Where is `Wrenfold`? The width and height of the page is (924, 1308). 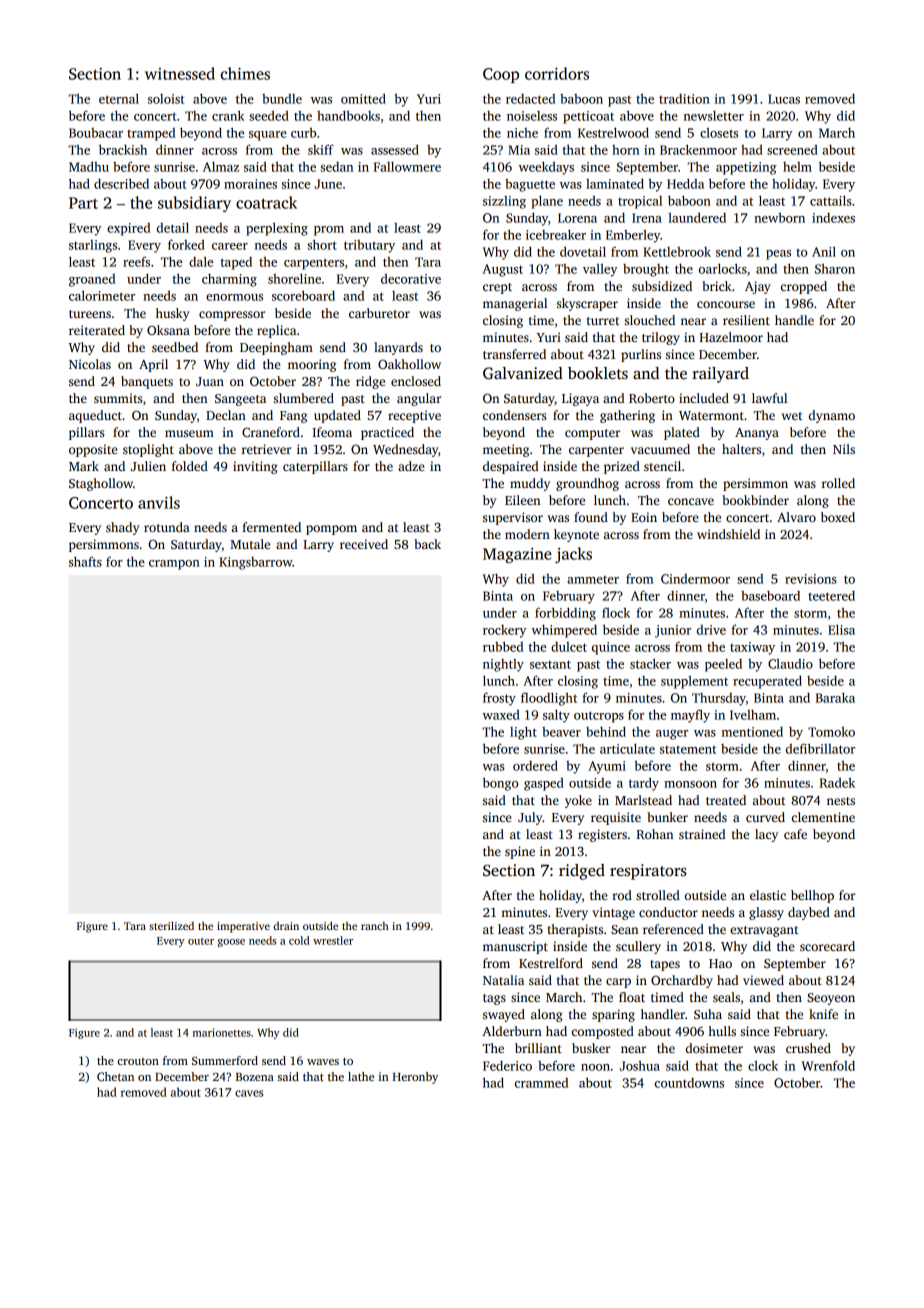
Wrenfold is located at coordinates (828, 1065).
